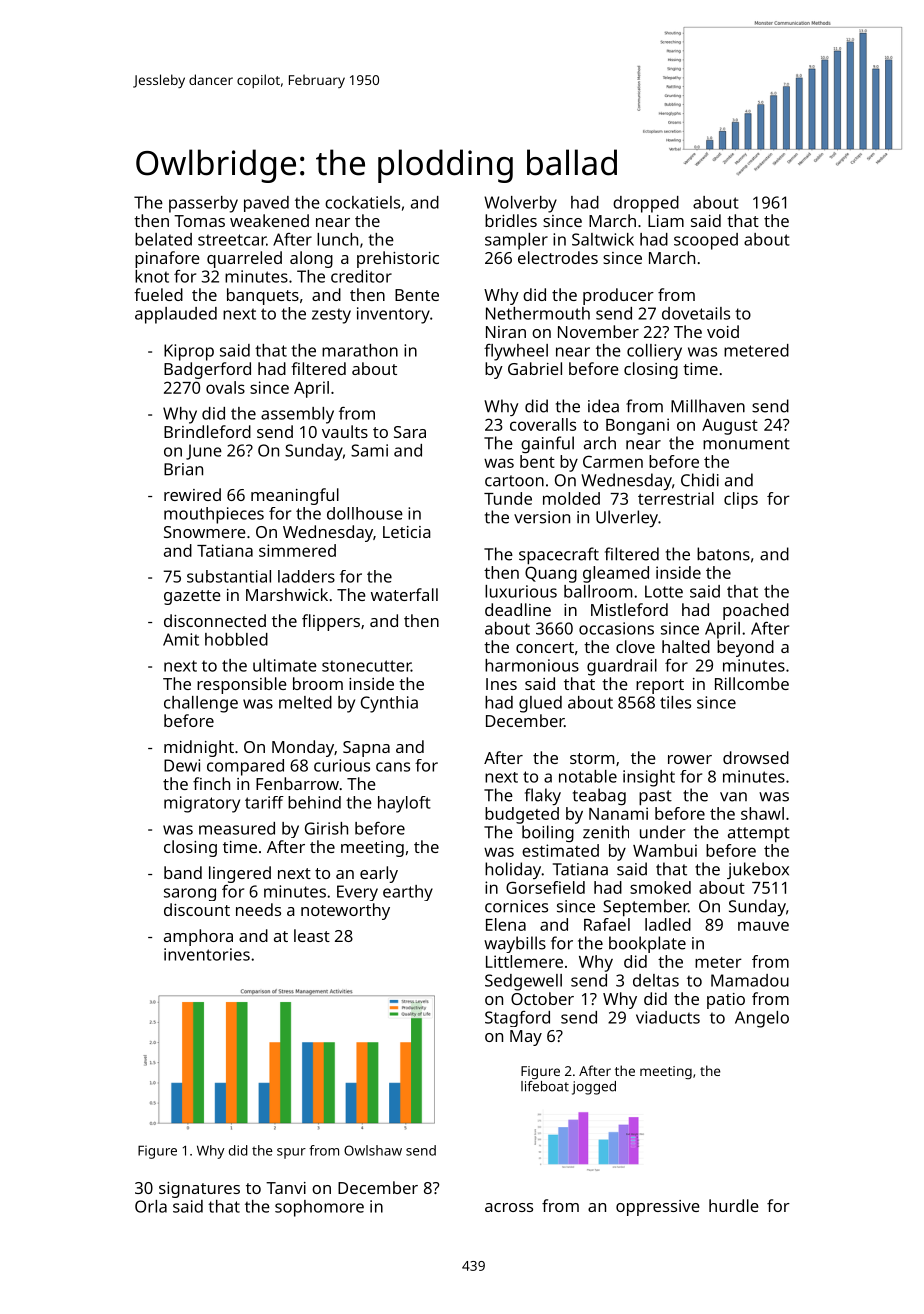 The height and width of the screenshot is (1314, 924). I want to click on early, so click(379, 874).
